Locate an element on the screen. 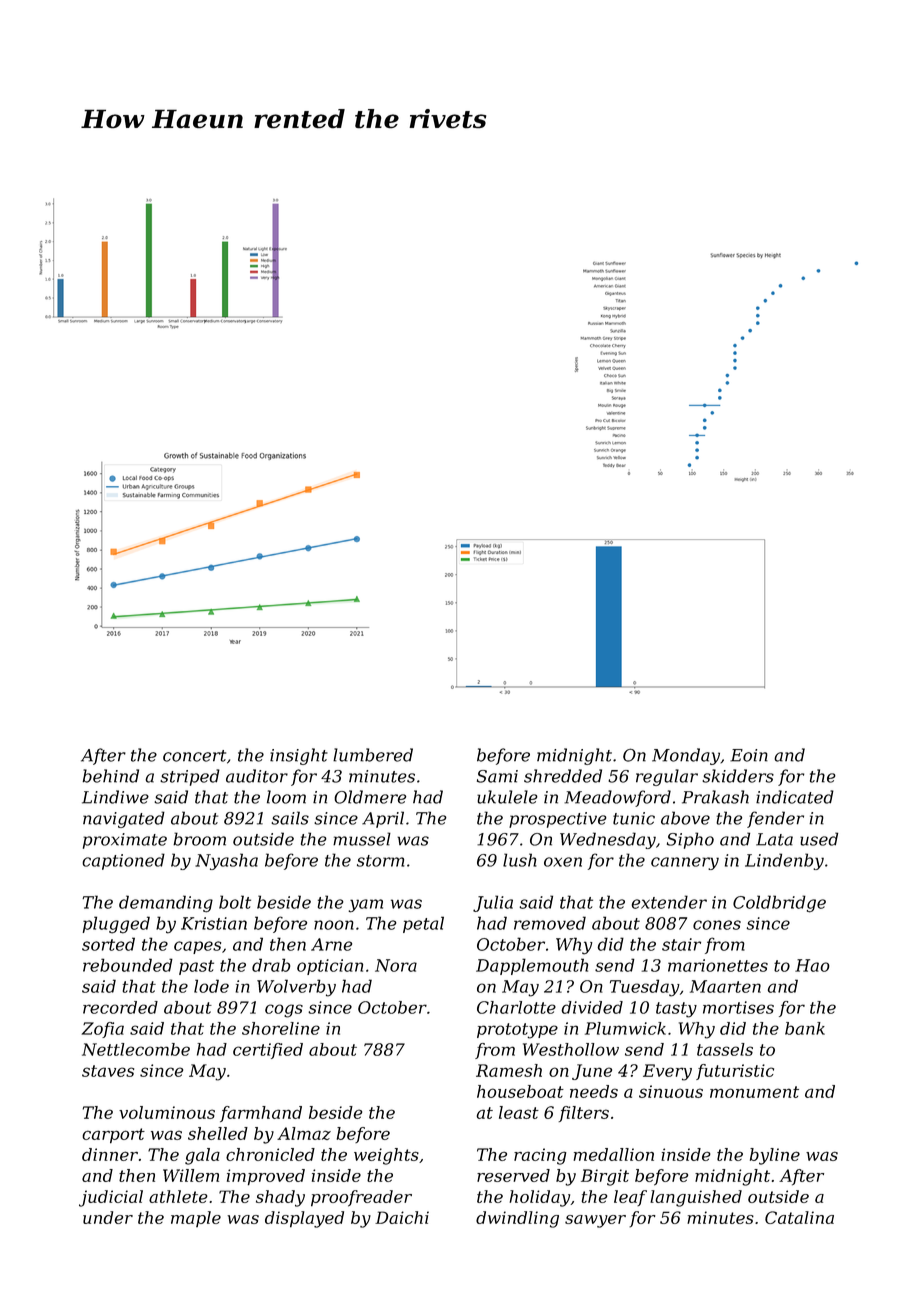 This screenshot has width=924, height=1314. insight is located at coordinates (299, 756).
